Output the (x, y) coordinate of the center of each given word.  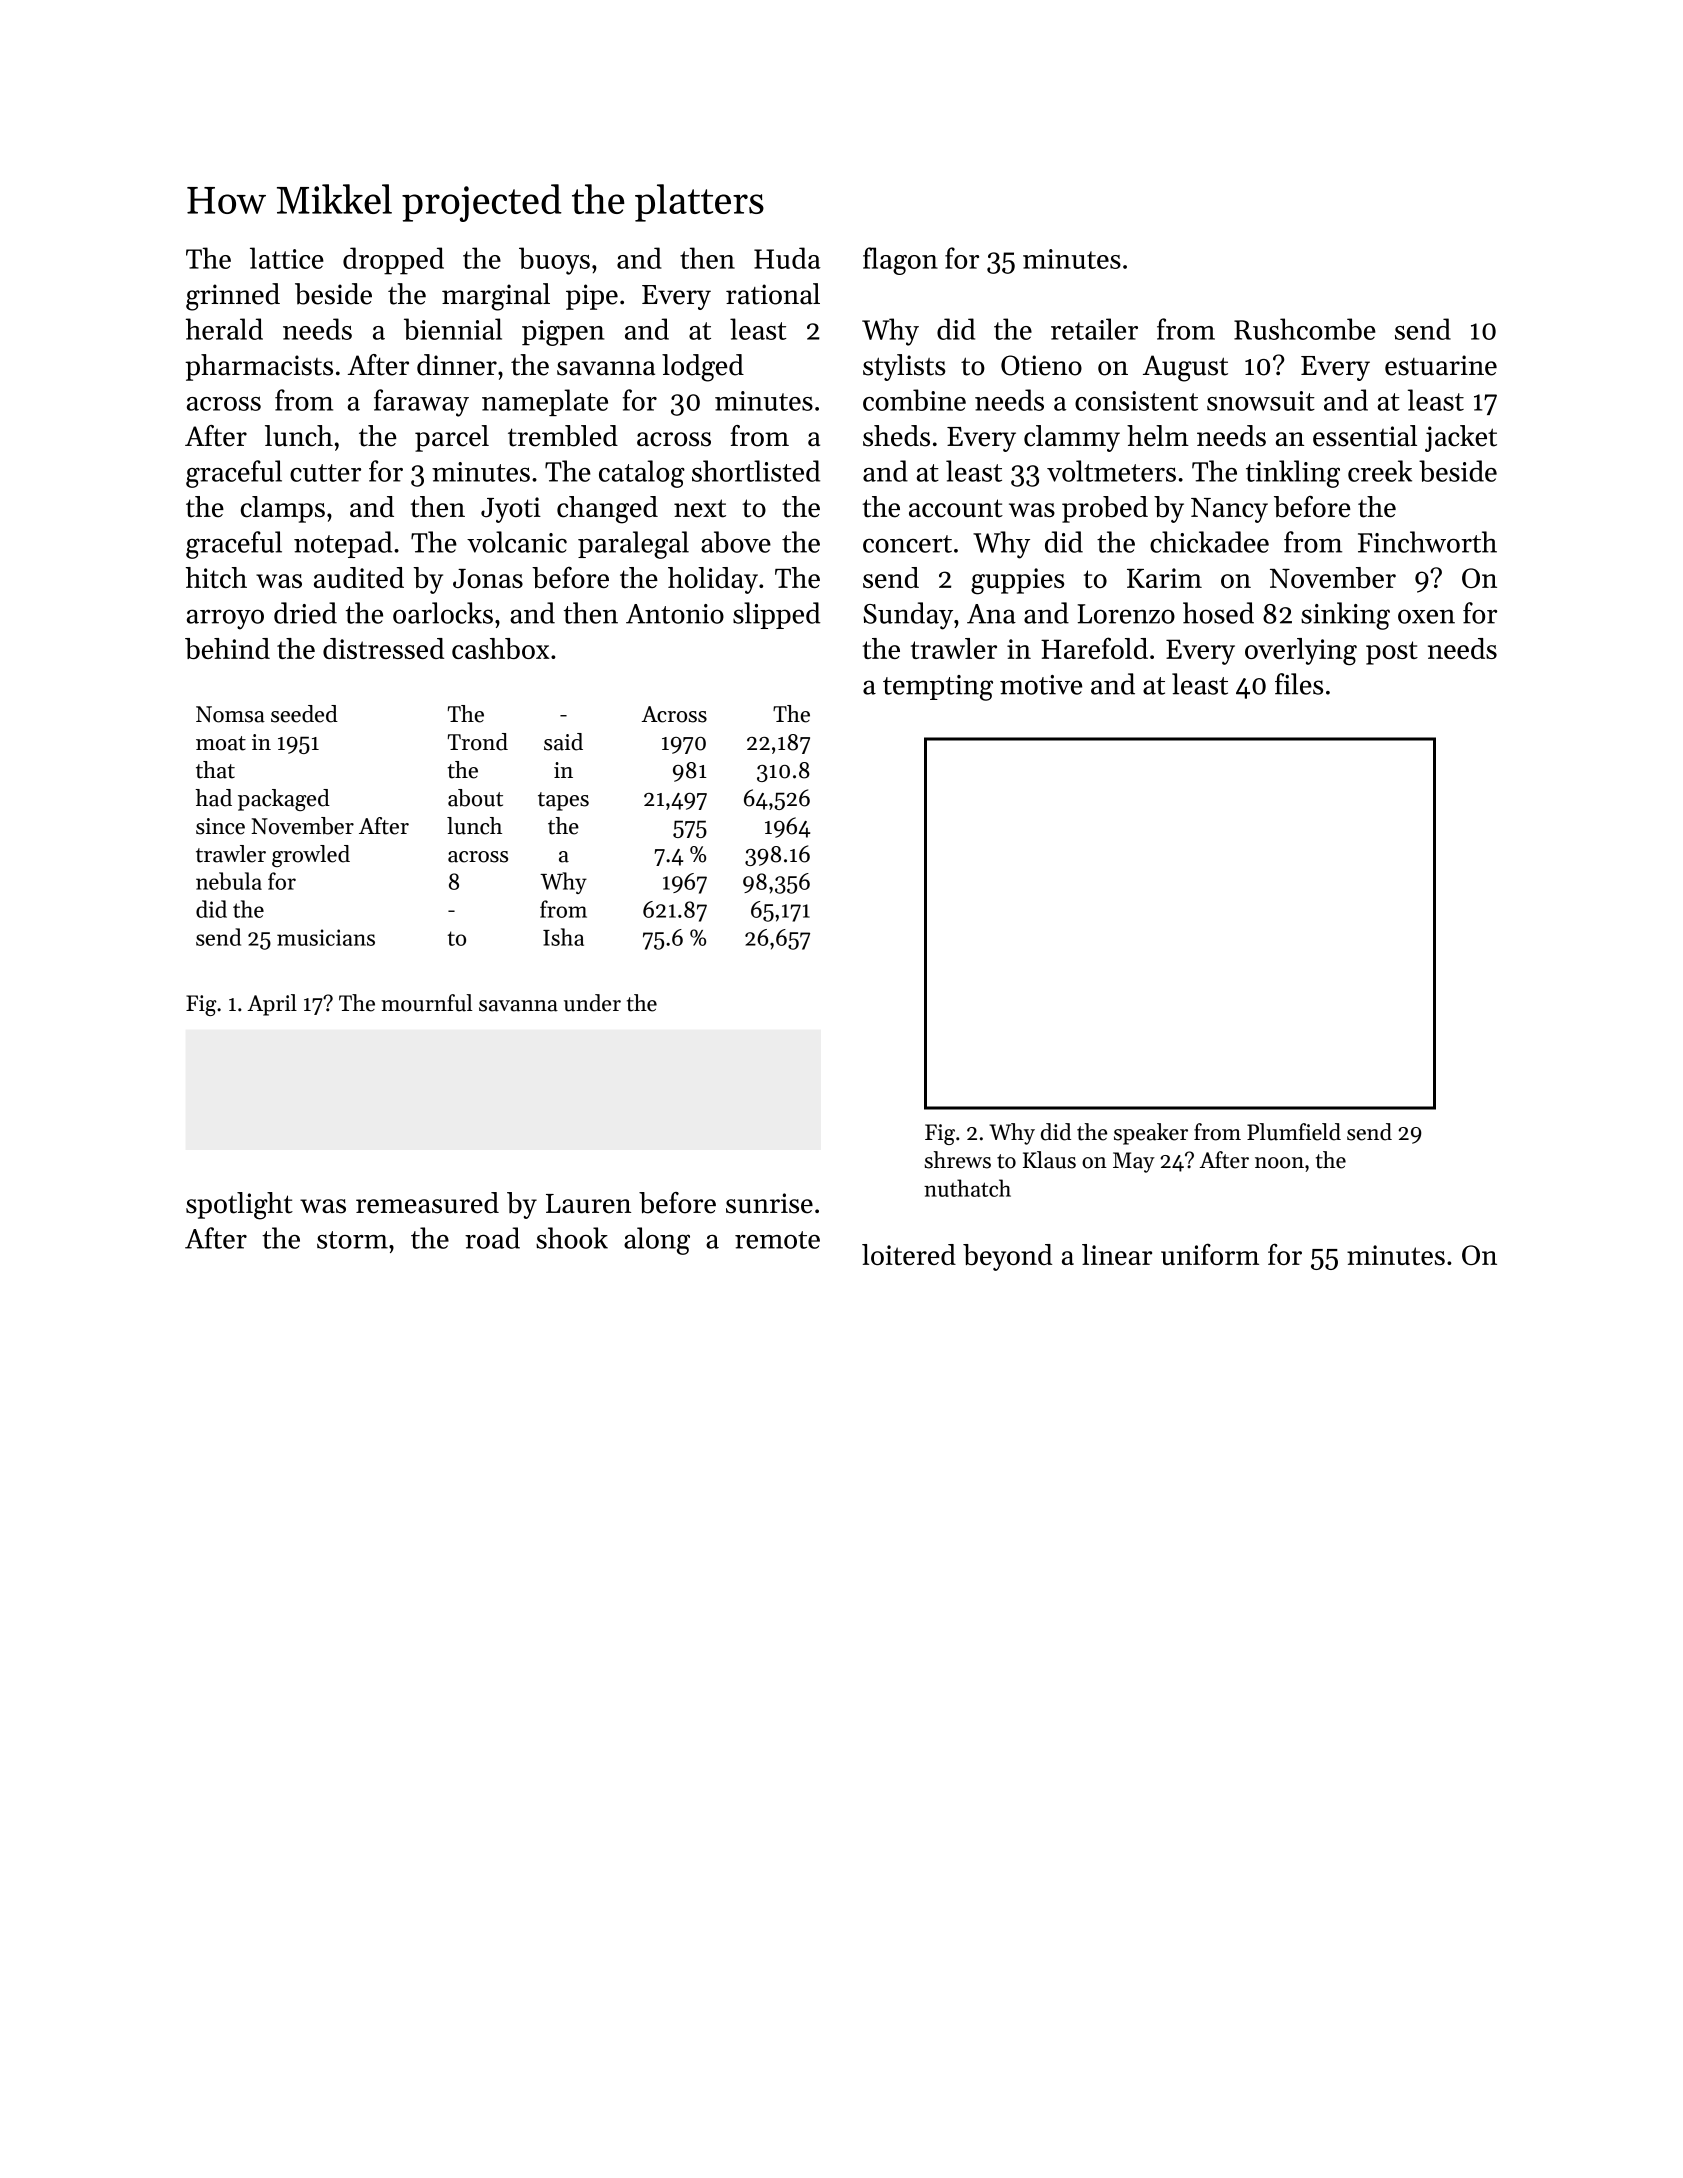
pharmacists (259, 367)
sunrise (769, 1203)
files (1299, 684)
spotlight (239, 1206)
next (700, 508)
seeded (304, 714)
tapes (563, 801)
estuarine (1441, 365)
